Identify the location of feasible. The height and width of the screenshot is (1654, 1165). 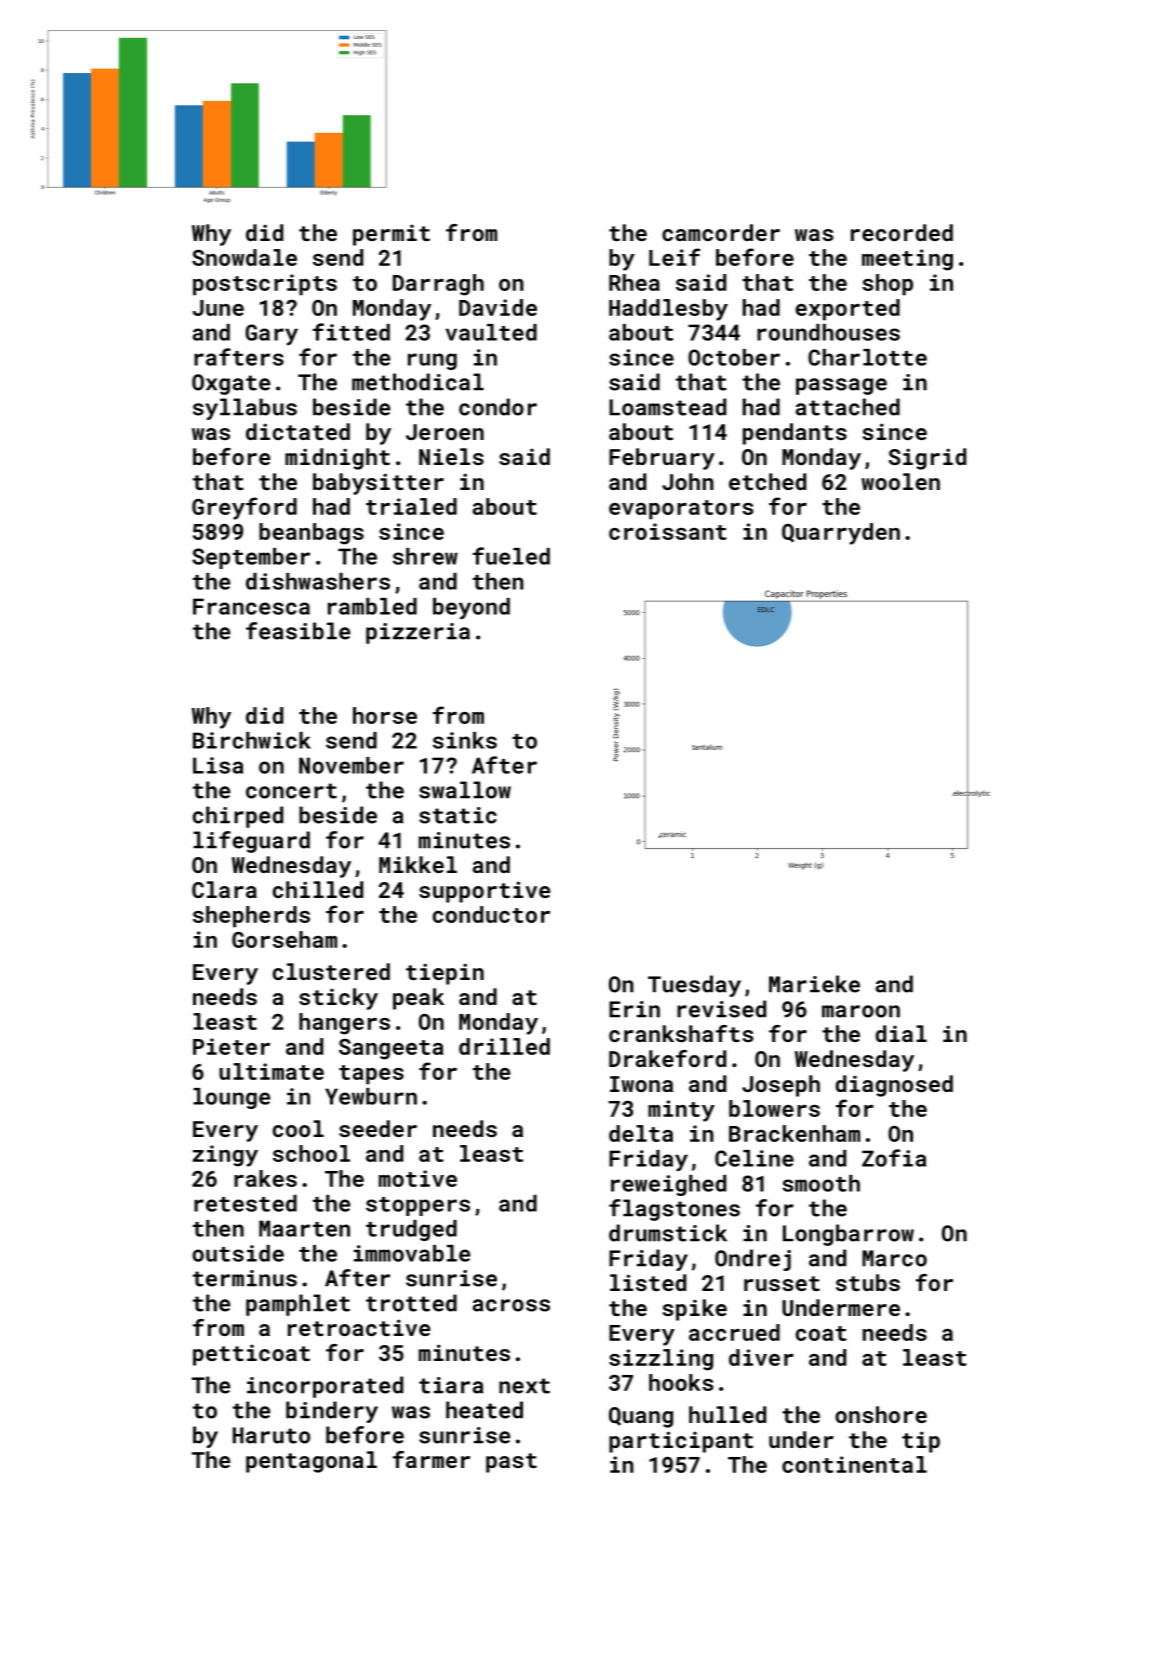
(298, 631).
